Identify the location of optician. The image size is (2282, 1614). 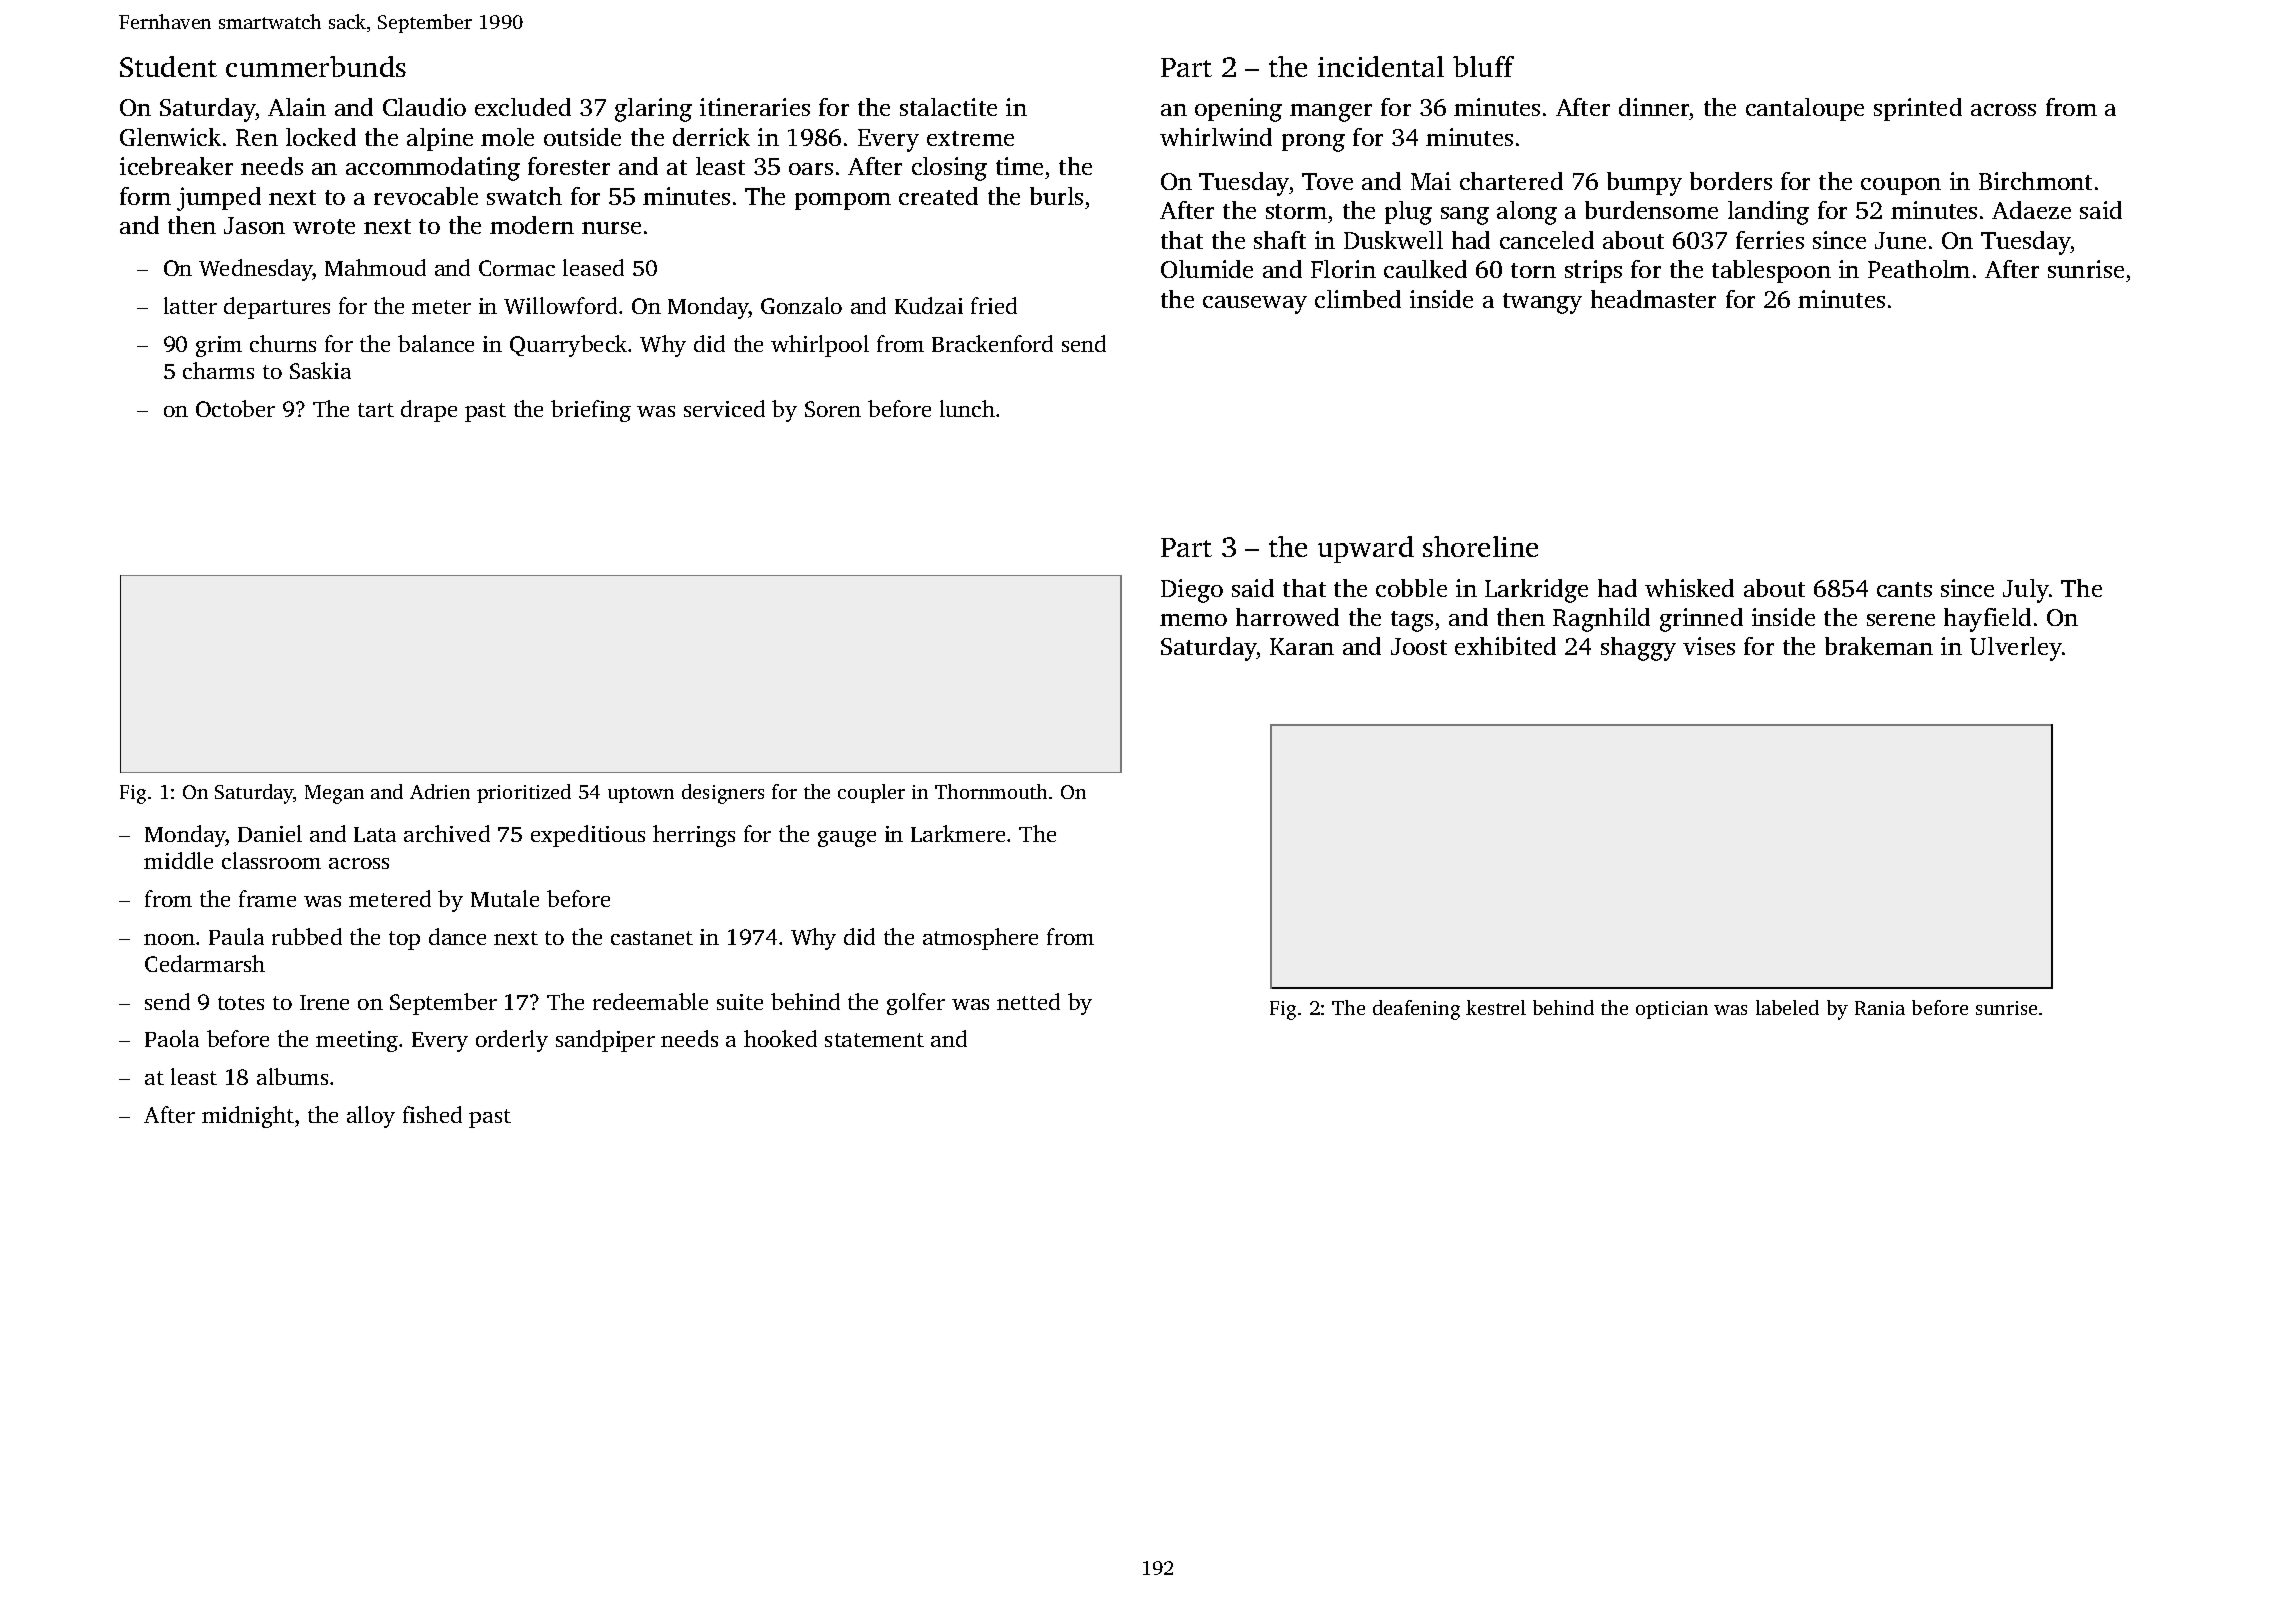
(1672, 1010).
